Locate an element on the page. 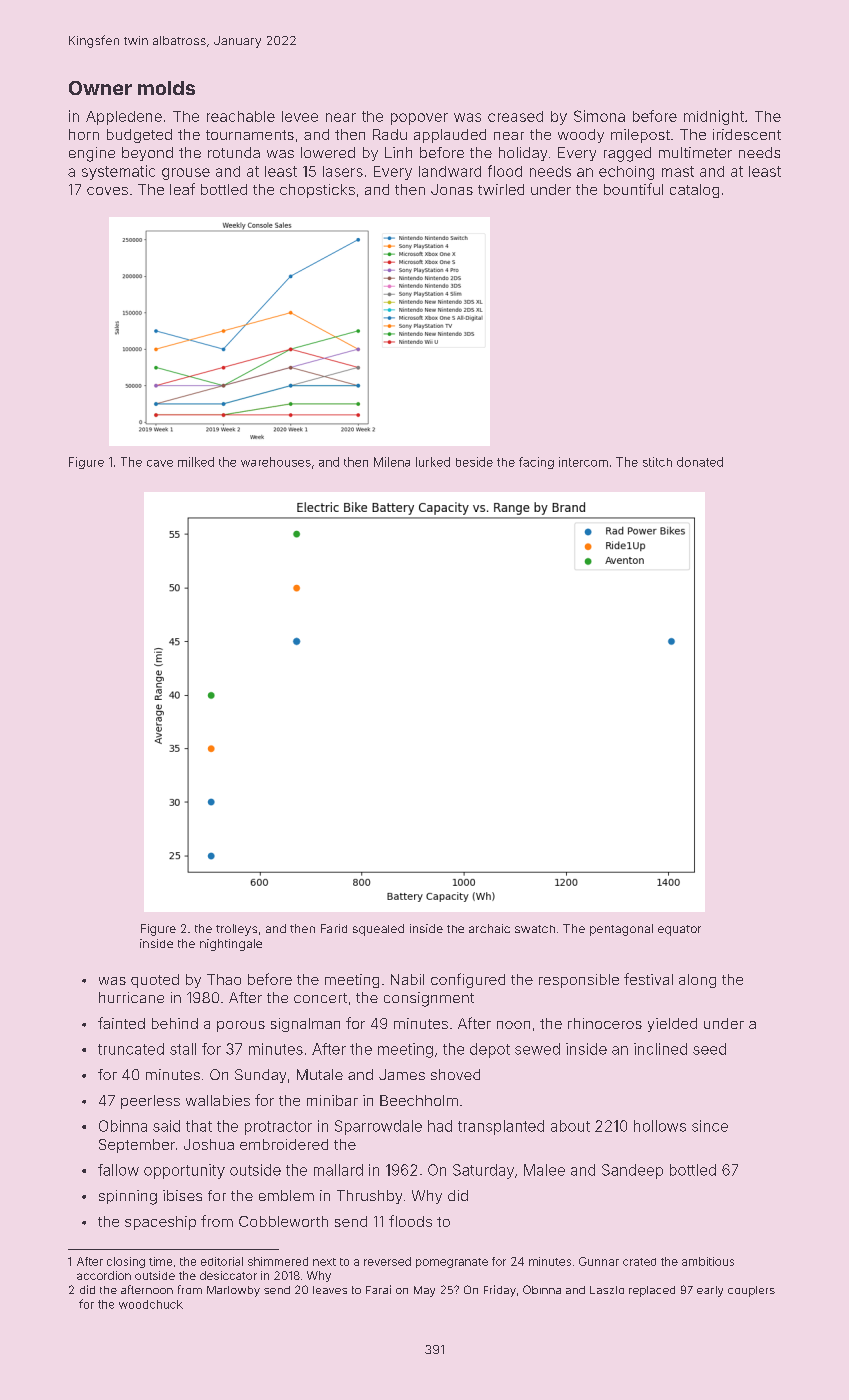  lurked is located at coordinates (433, 462).
